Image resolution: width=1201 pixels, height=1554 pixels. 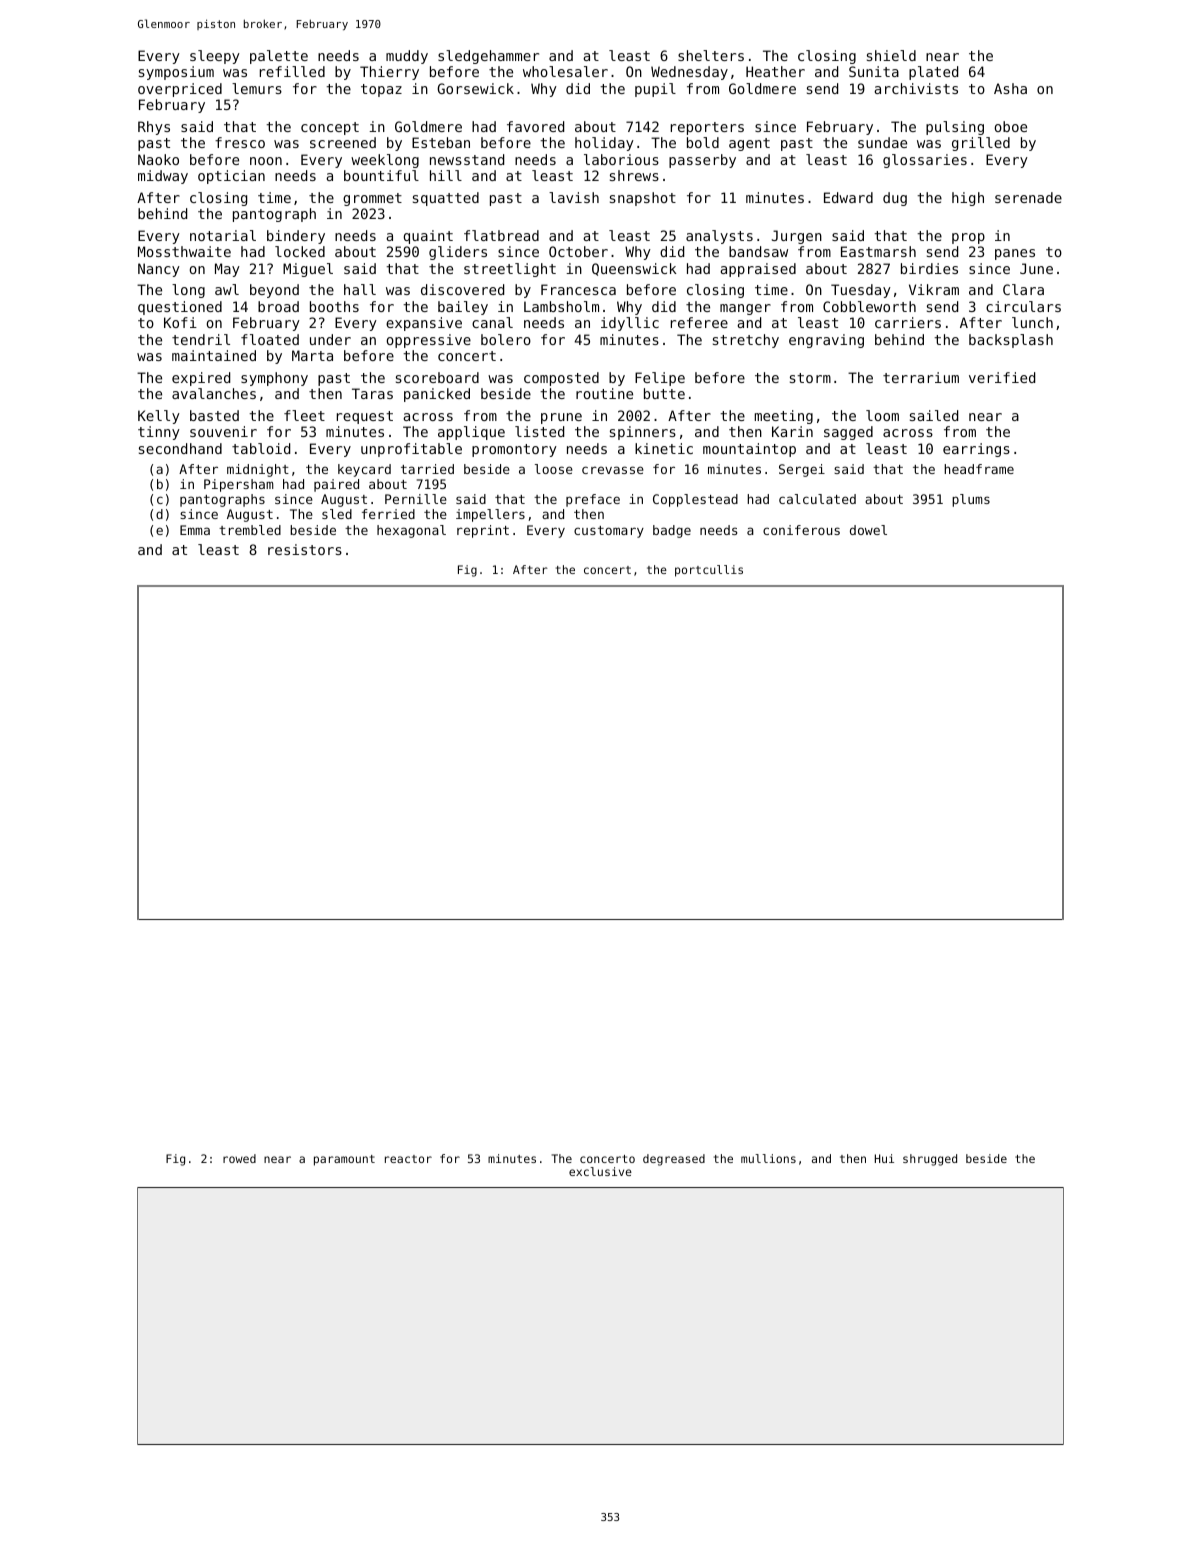 I want to click on shrugged, so click(x=930, y=1160).
